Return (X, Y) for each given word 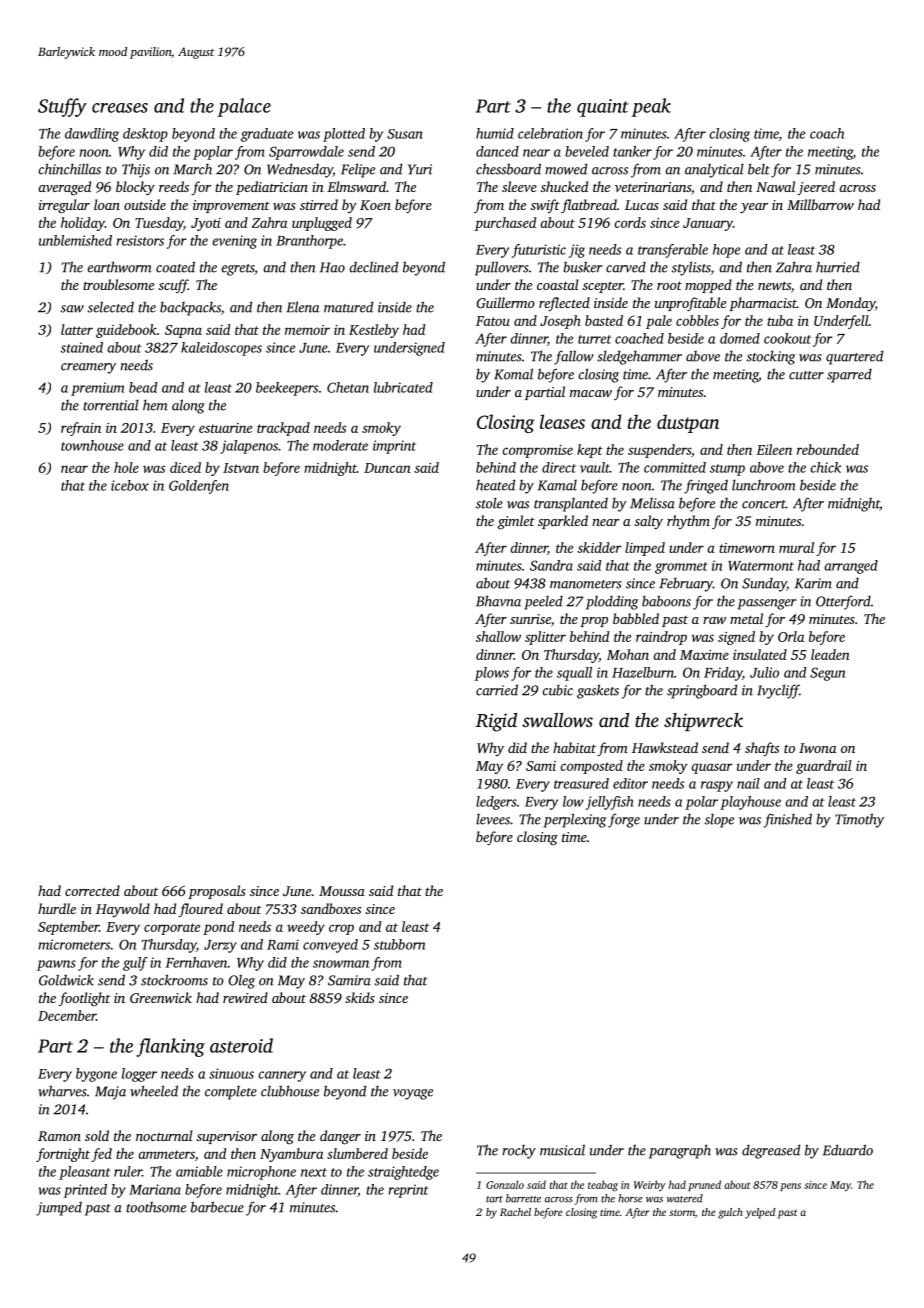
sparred (849, 376)
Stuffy (62, 107)
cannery (282, 1076)
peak (651, 107)
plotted (344, 135)
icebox (130, 485)
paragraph (680, 1151)
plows (492, 674)
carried (497, 690)
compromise (538, 451)
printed (85, 1191)
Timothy (859, 820)
